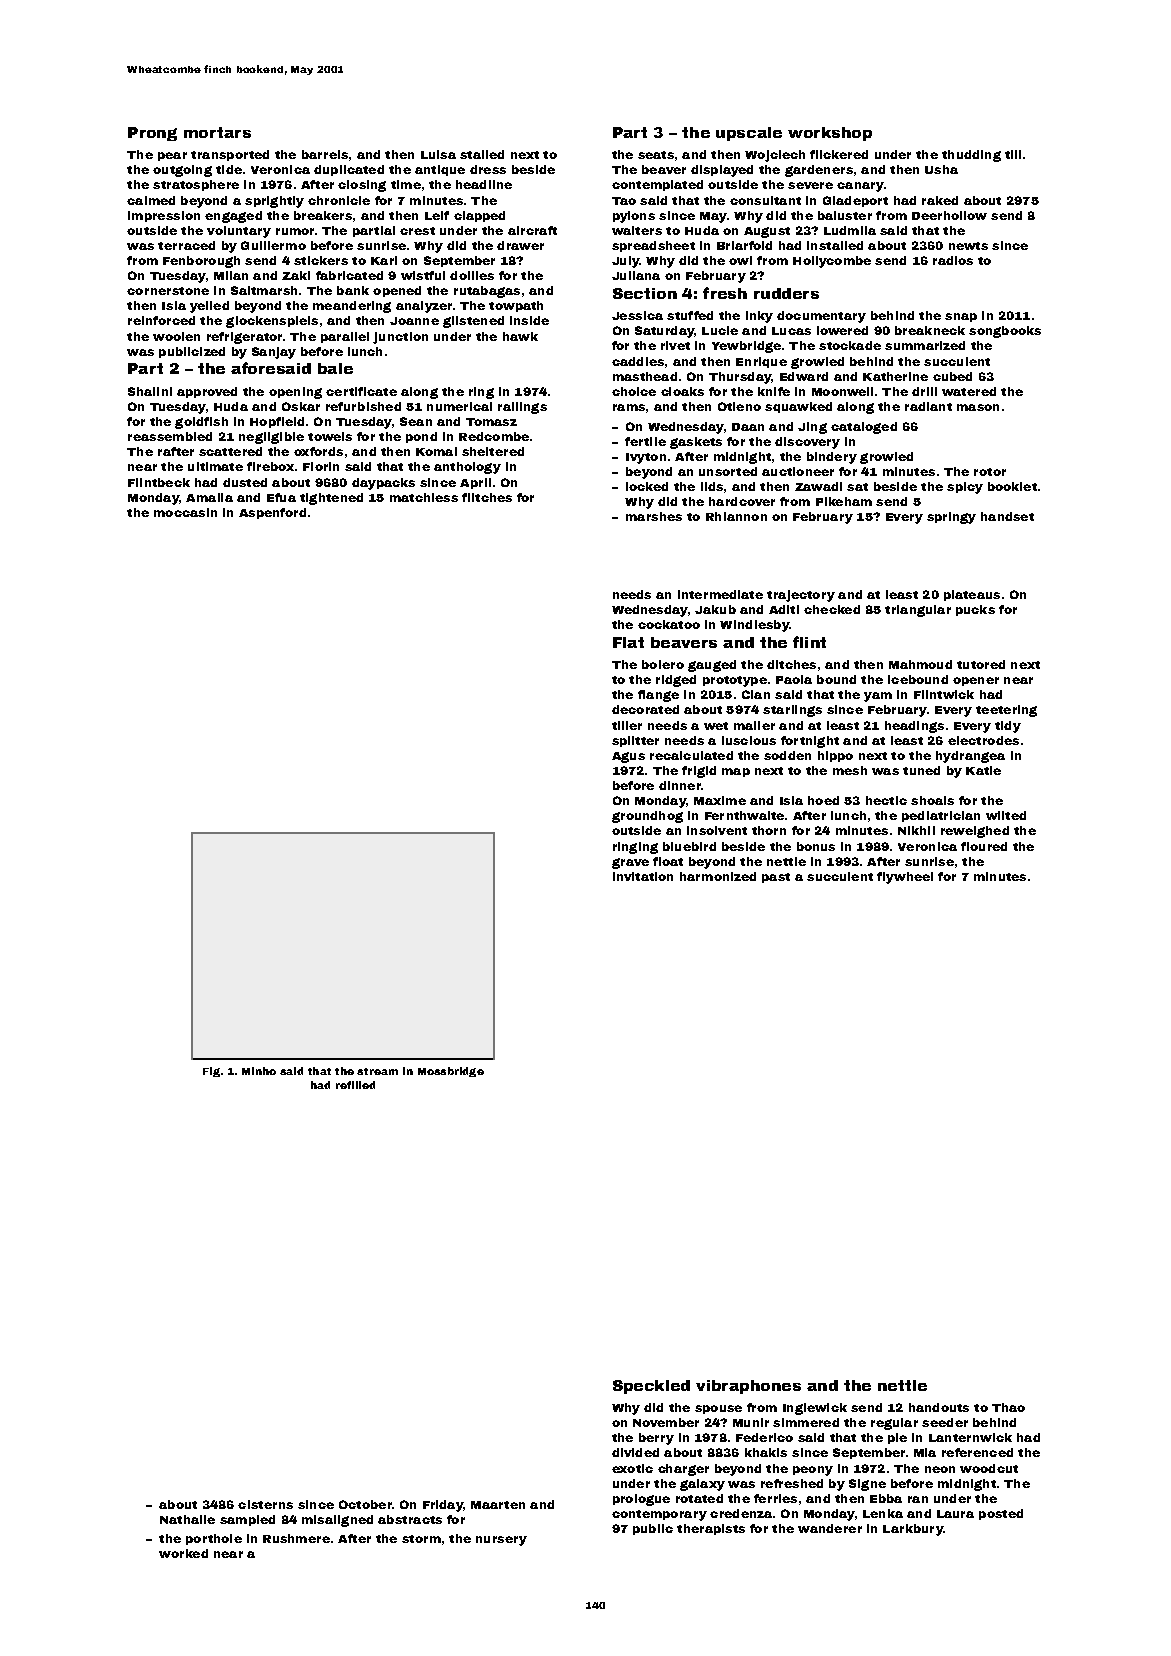 The width and height of the screenshot is (1171, 1656). What do you see at coordinates (651, 1387) in the screenshot?
I see `Speckled` at bounding box center [651, 1387].
